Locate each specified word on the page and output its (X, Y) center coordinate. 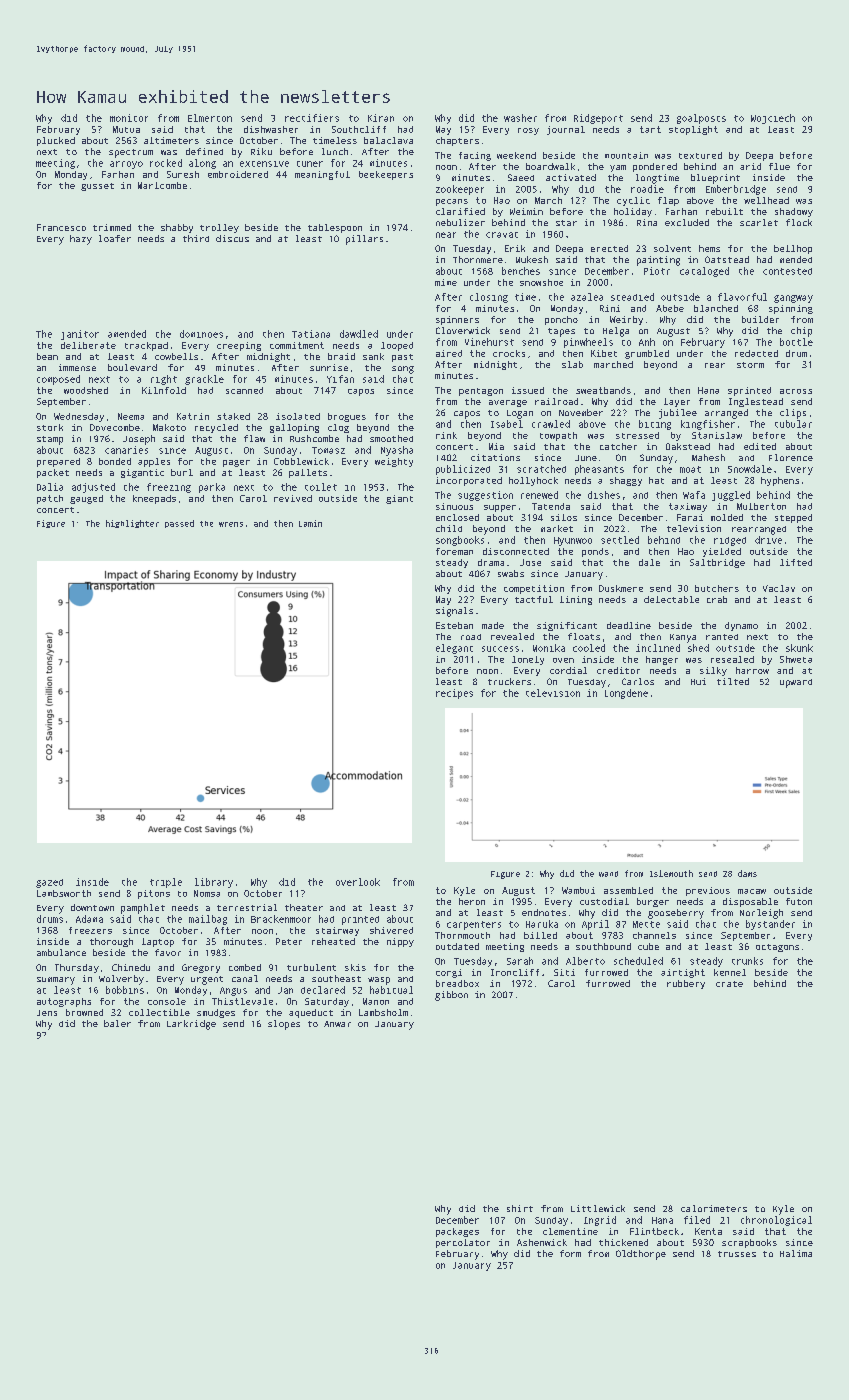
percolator (463, 1243)
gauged (86, 499)
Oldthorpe (641, 1255)
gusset (97, 187)
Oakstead (688, 446)
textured (700, 155)
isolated (298, 416)
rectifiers (312, 118)
